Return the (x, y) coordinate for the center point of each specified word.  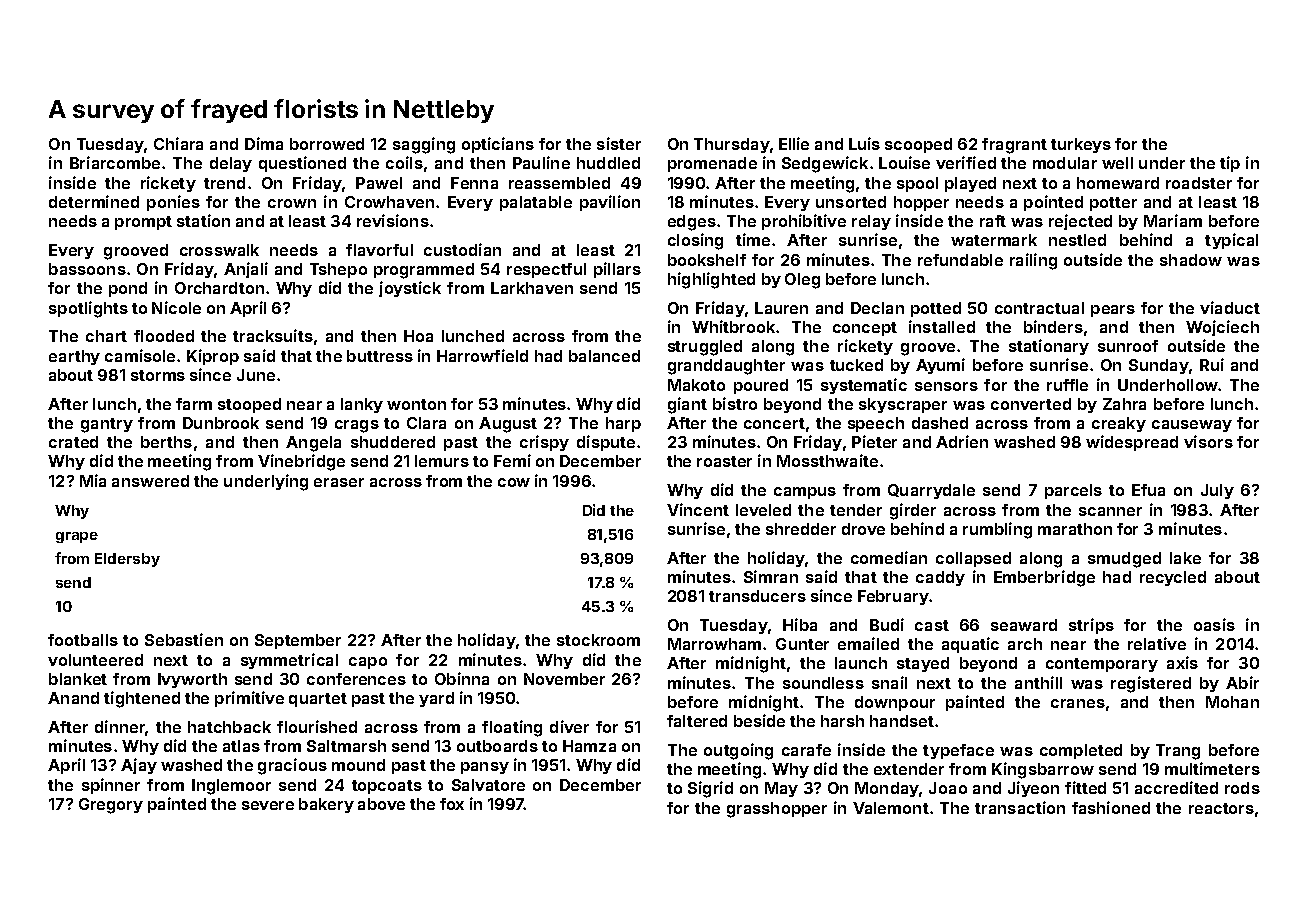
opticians (498, 145)
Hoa (418, 336)
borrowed (327, 144)
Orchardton (219, 288)
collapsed (973, 559)
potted (936, 309)
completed (1081, 751)
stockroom (598, 640)
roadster (1199, 183)
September (298, 641)
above (381, 804)
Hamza (589, 746)
